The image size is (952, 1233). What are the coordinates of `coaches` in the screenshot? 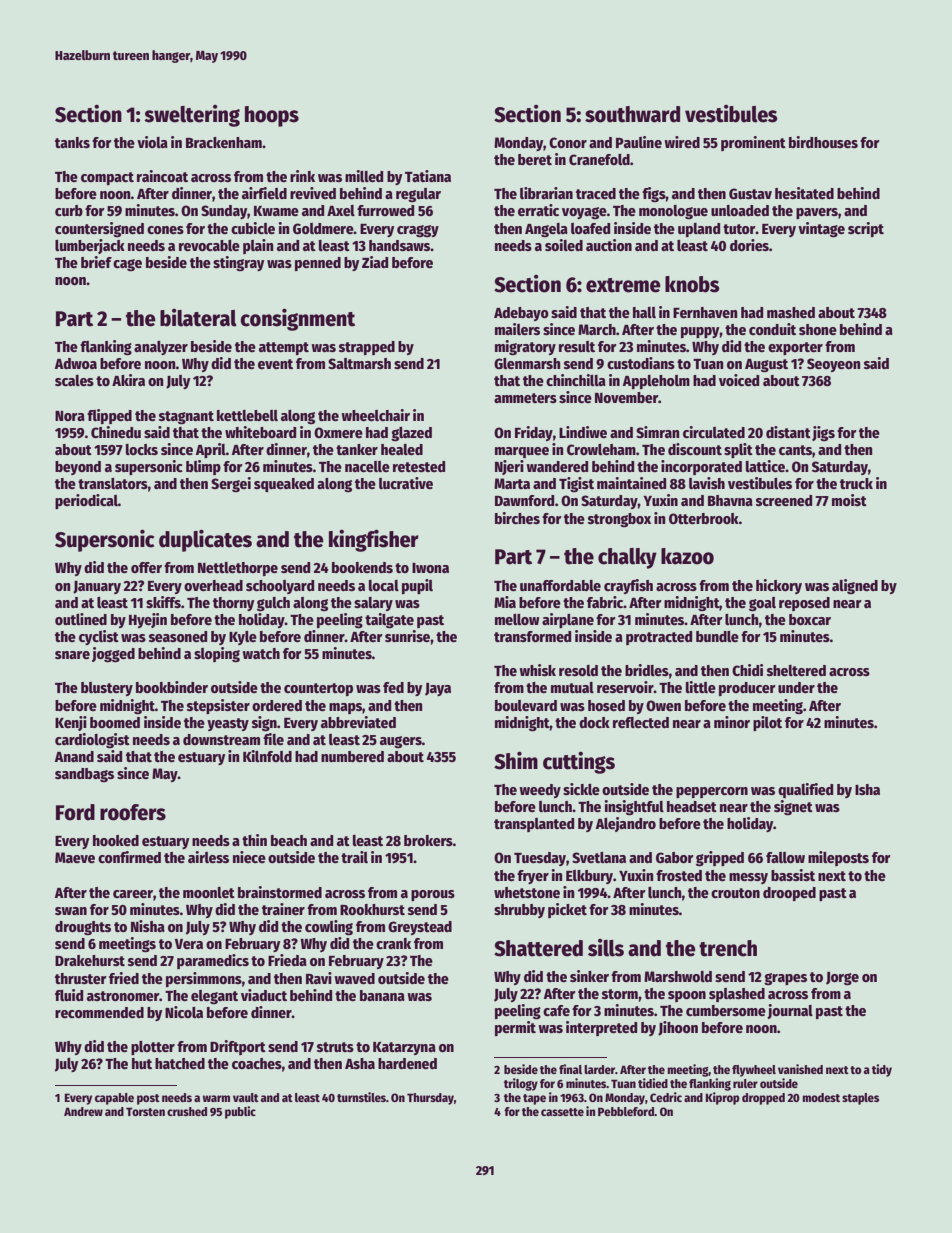 It's located at (257, 1063).
